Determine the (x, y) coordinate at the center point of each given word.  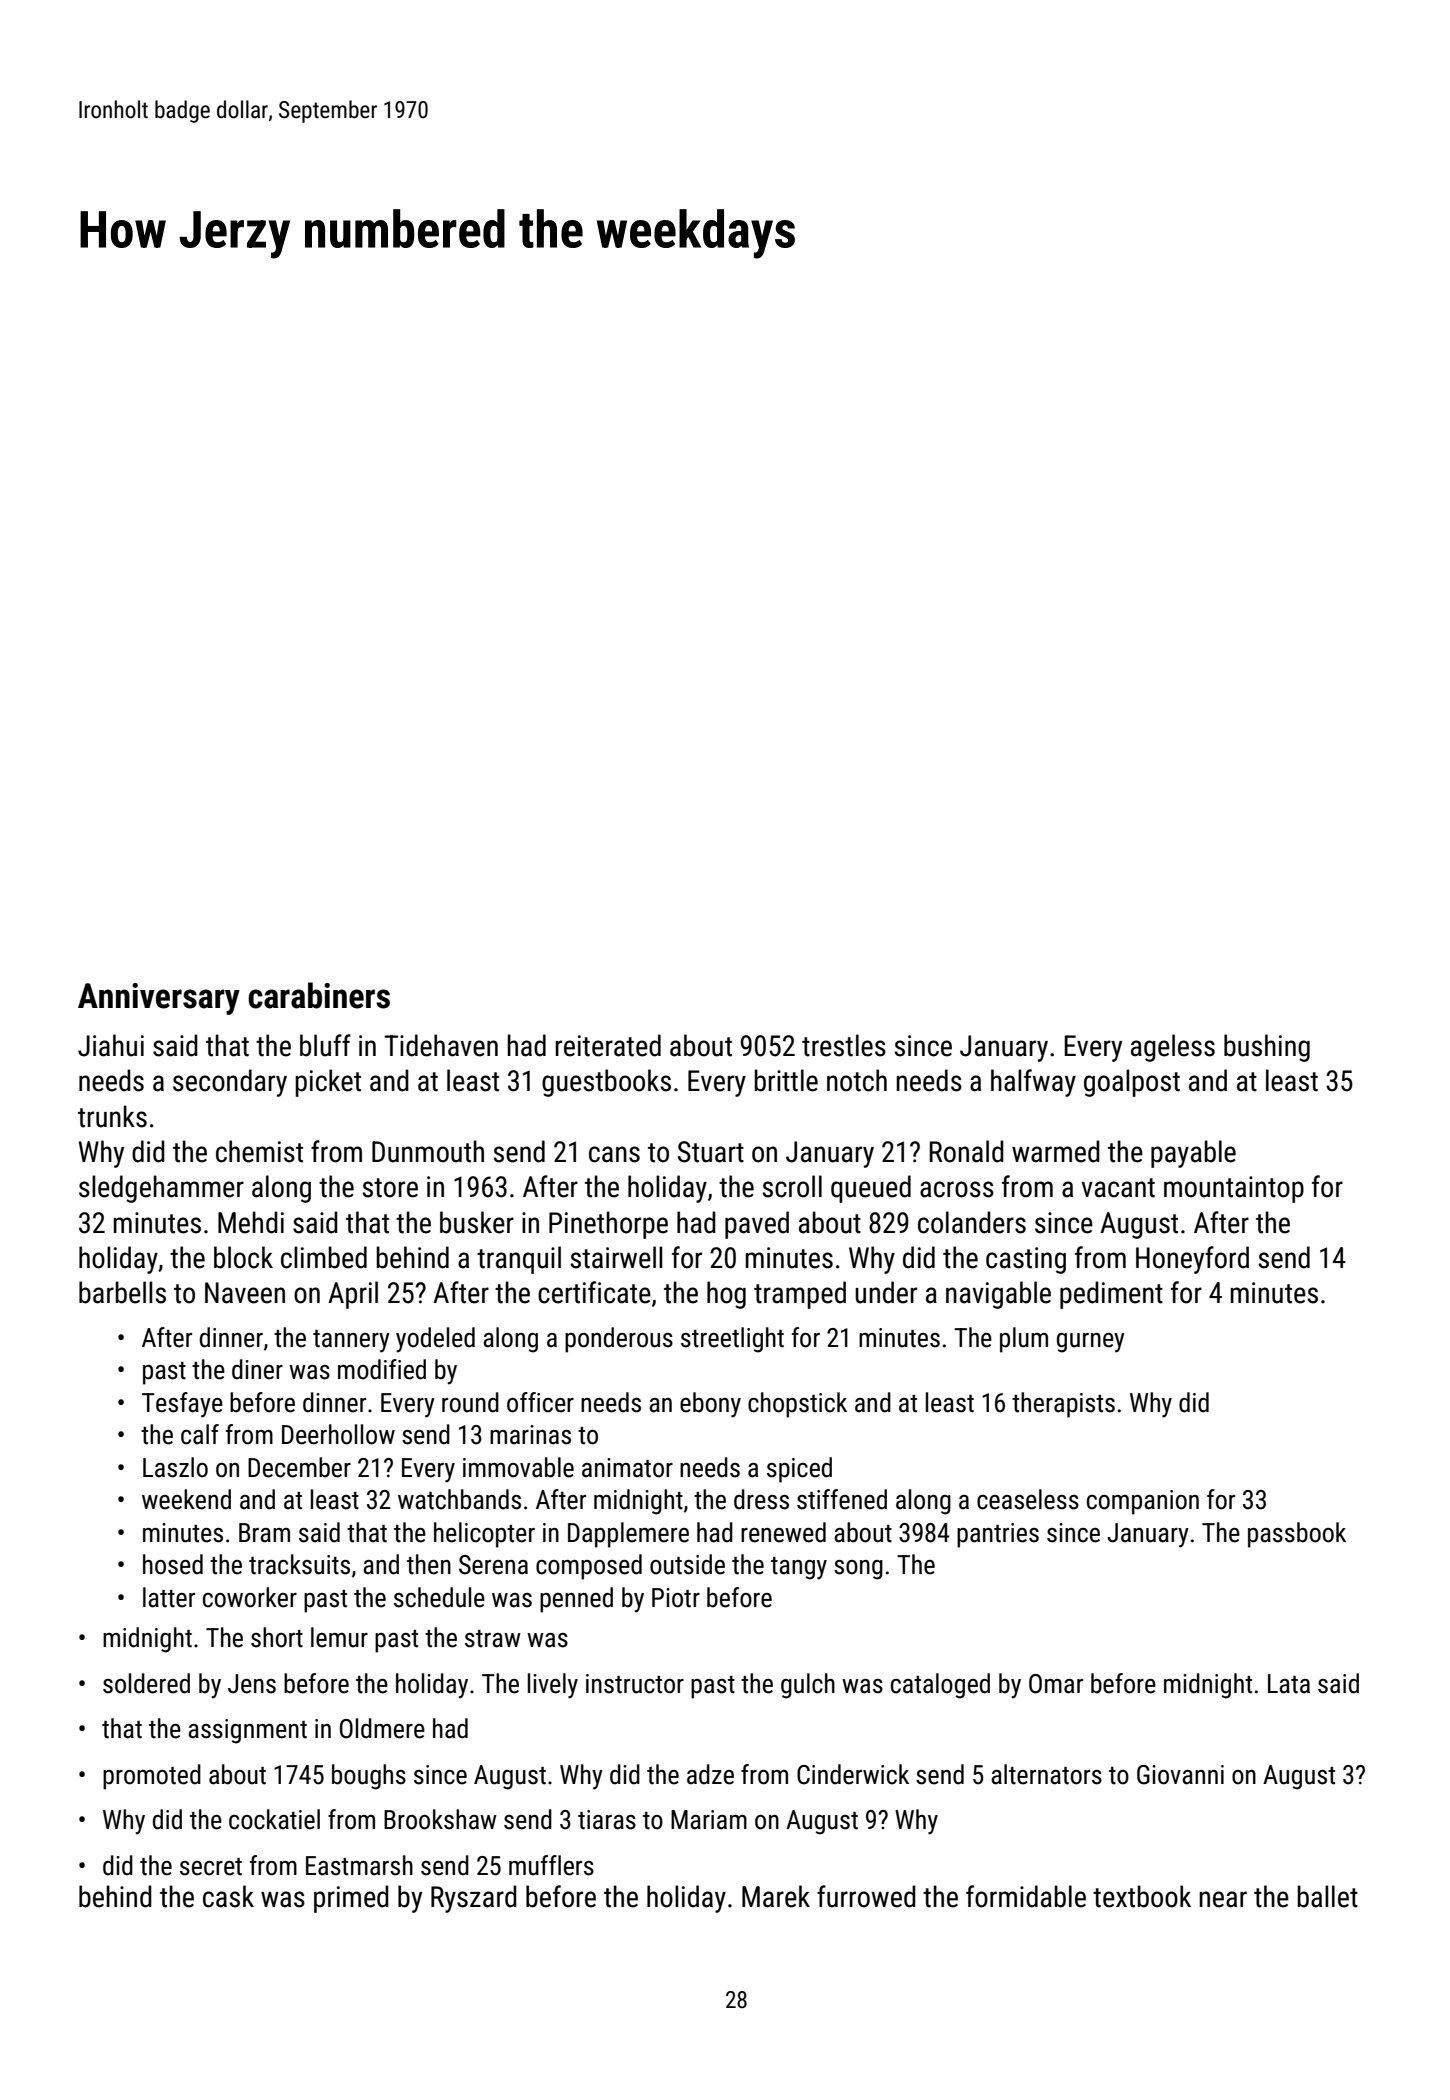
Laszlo (175, 1467)
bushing (1267, 1048)
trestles (844, 1045)
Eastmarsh (359, 1865)
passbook (1297, 1535)
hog (726, 1295)
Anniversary (159, 999)
